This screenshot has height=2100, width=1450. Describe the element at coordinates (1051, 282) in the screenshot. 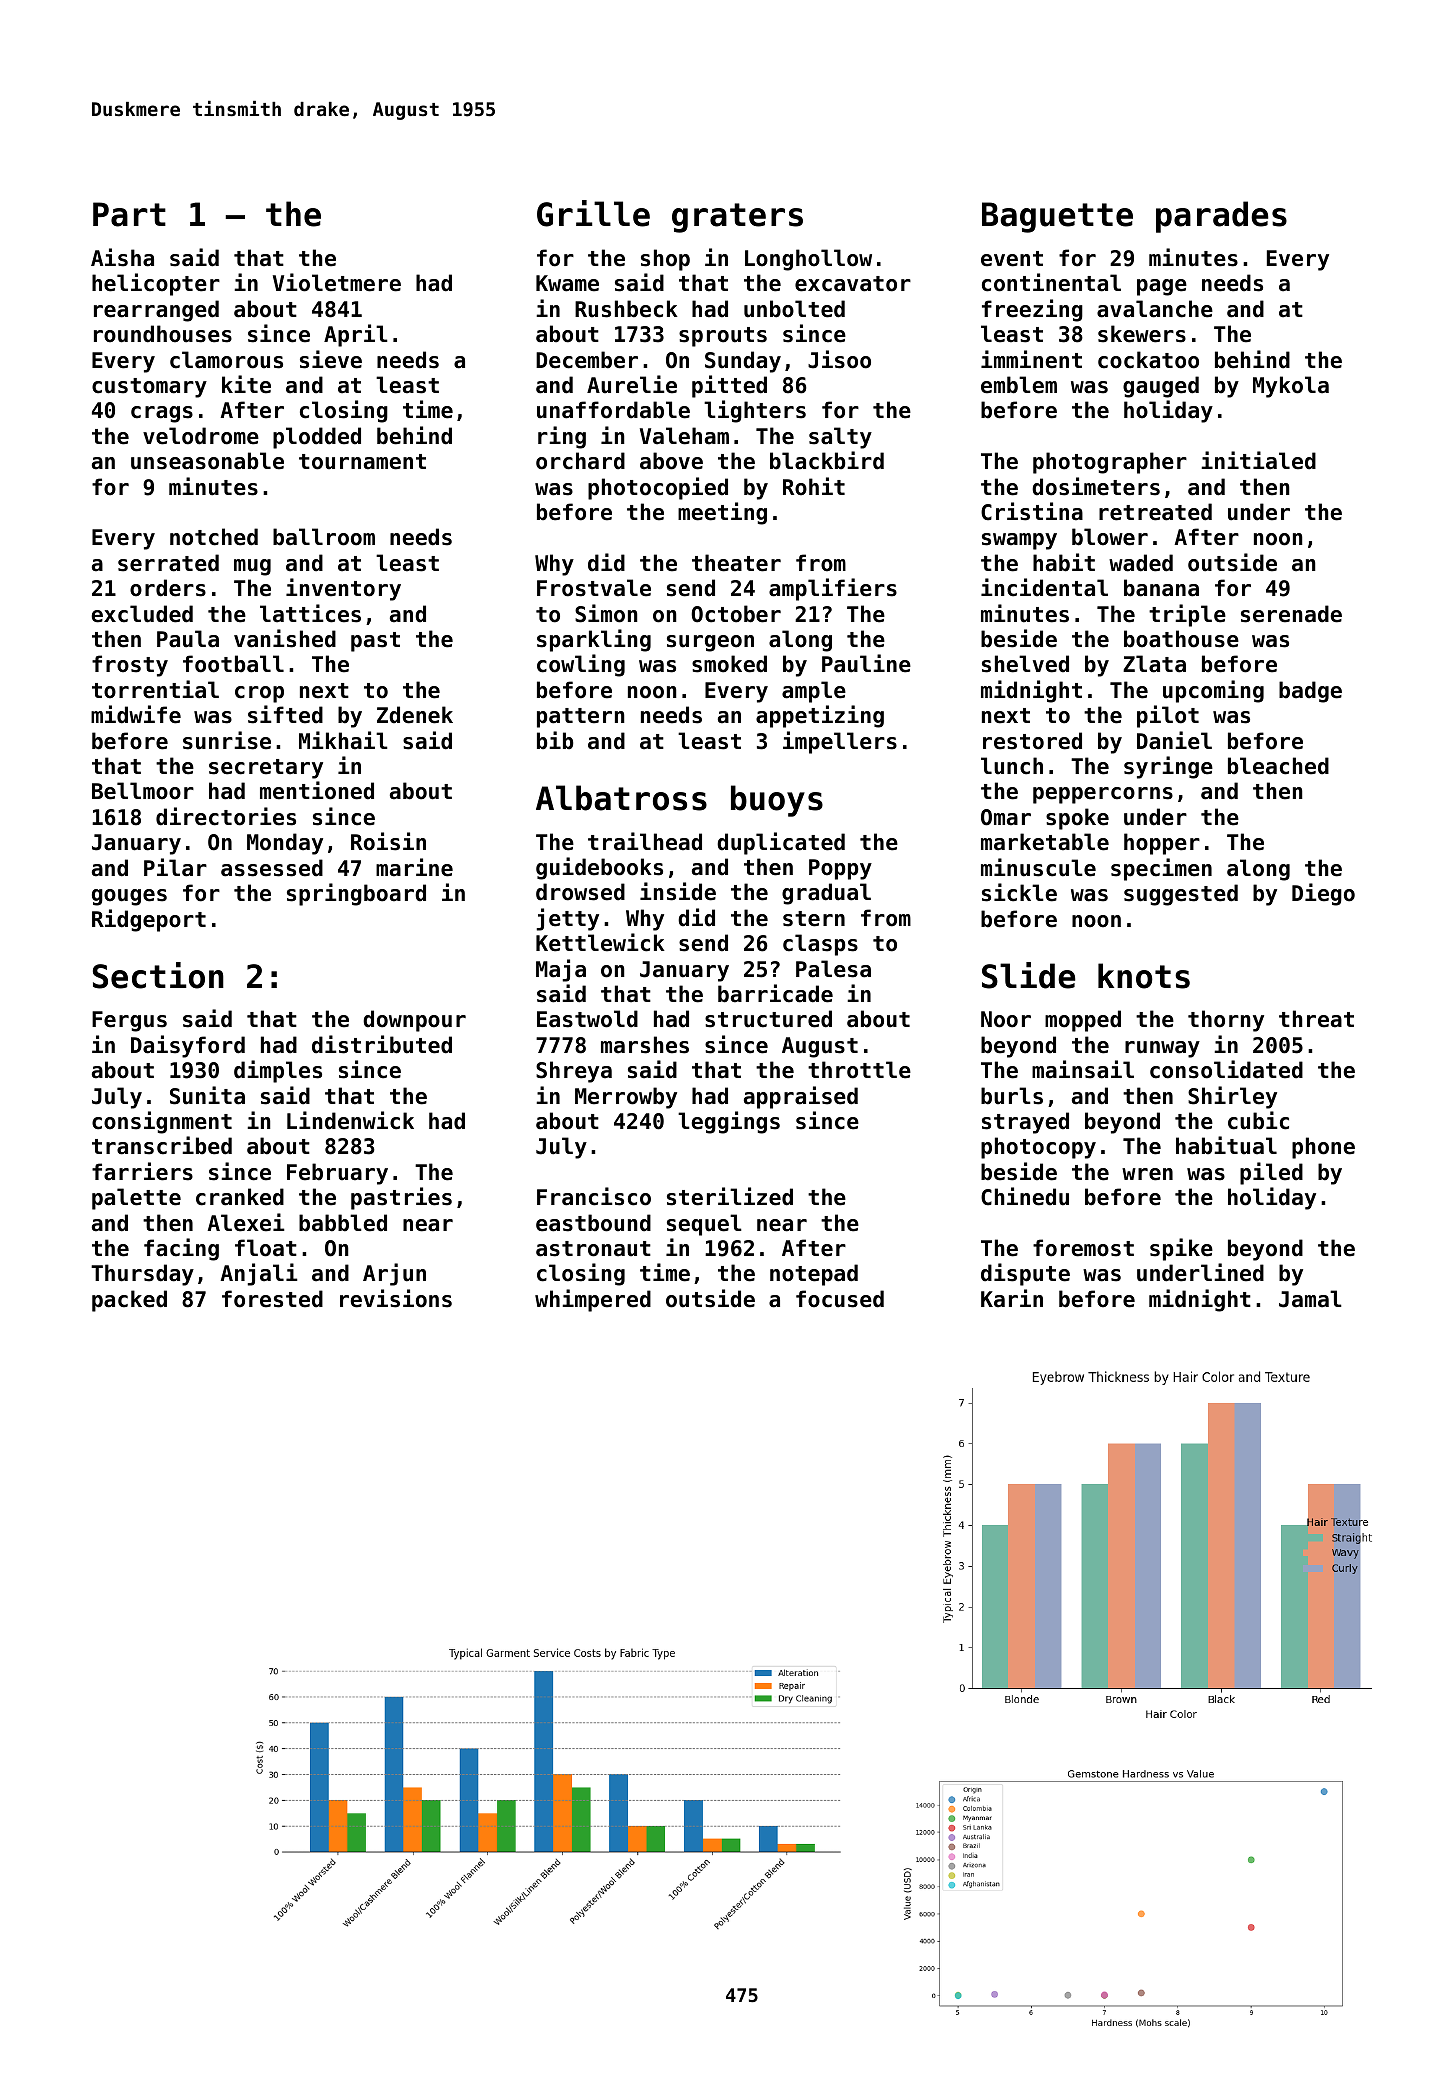

I see `continental` at that location.
